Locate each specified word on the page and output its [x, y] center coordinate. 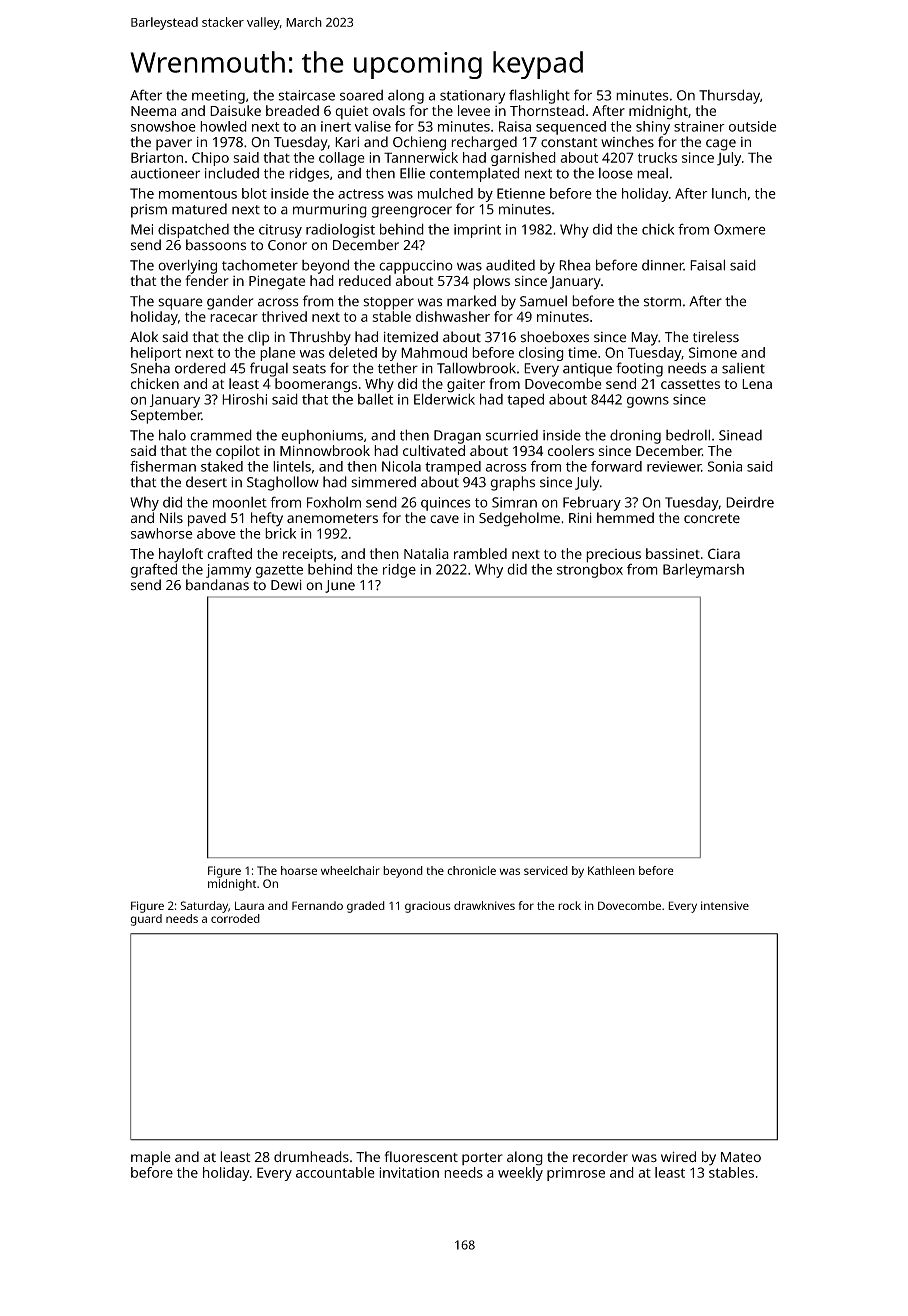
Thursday [729, 96]
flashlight [539, 96]
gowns [648, 402]
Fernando [317, 905]
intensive [725, 905]
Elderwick [444, 399]
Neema [153, 111]
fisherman [163, 466]
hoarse [299, 870]
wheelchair [350, 870]
